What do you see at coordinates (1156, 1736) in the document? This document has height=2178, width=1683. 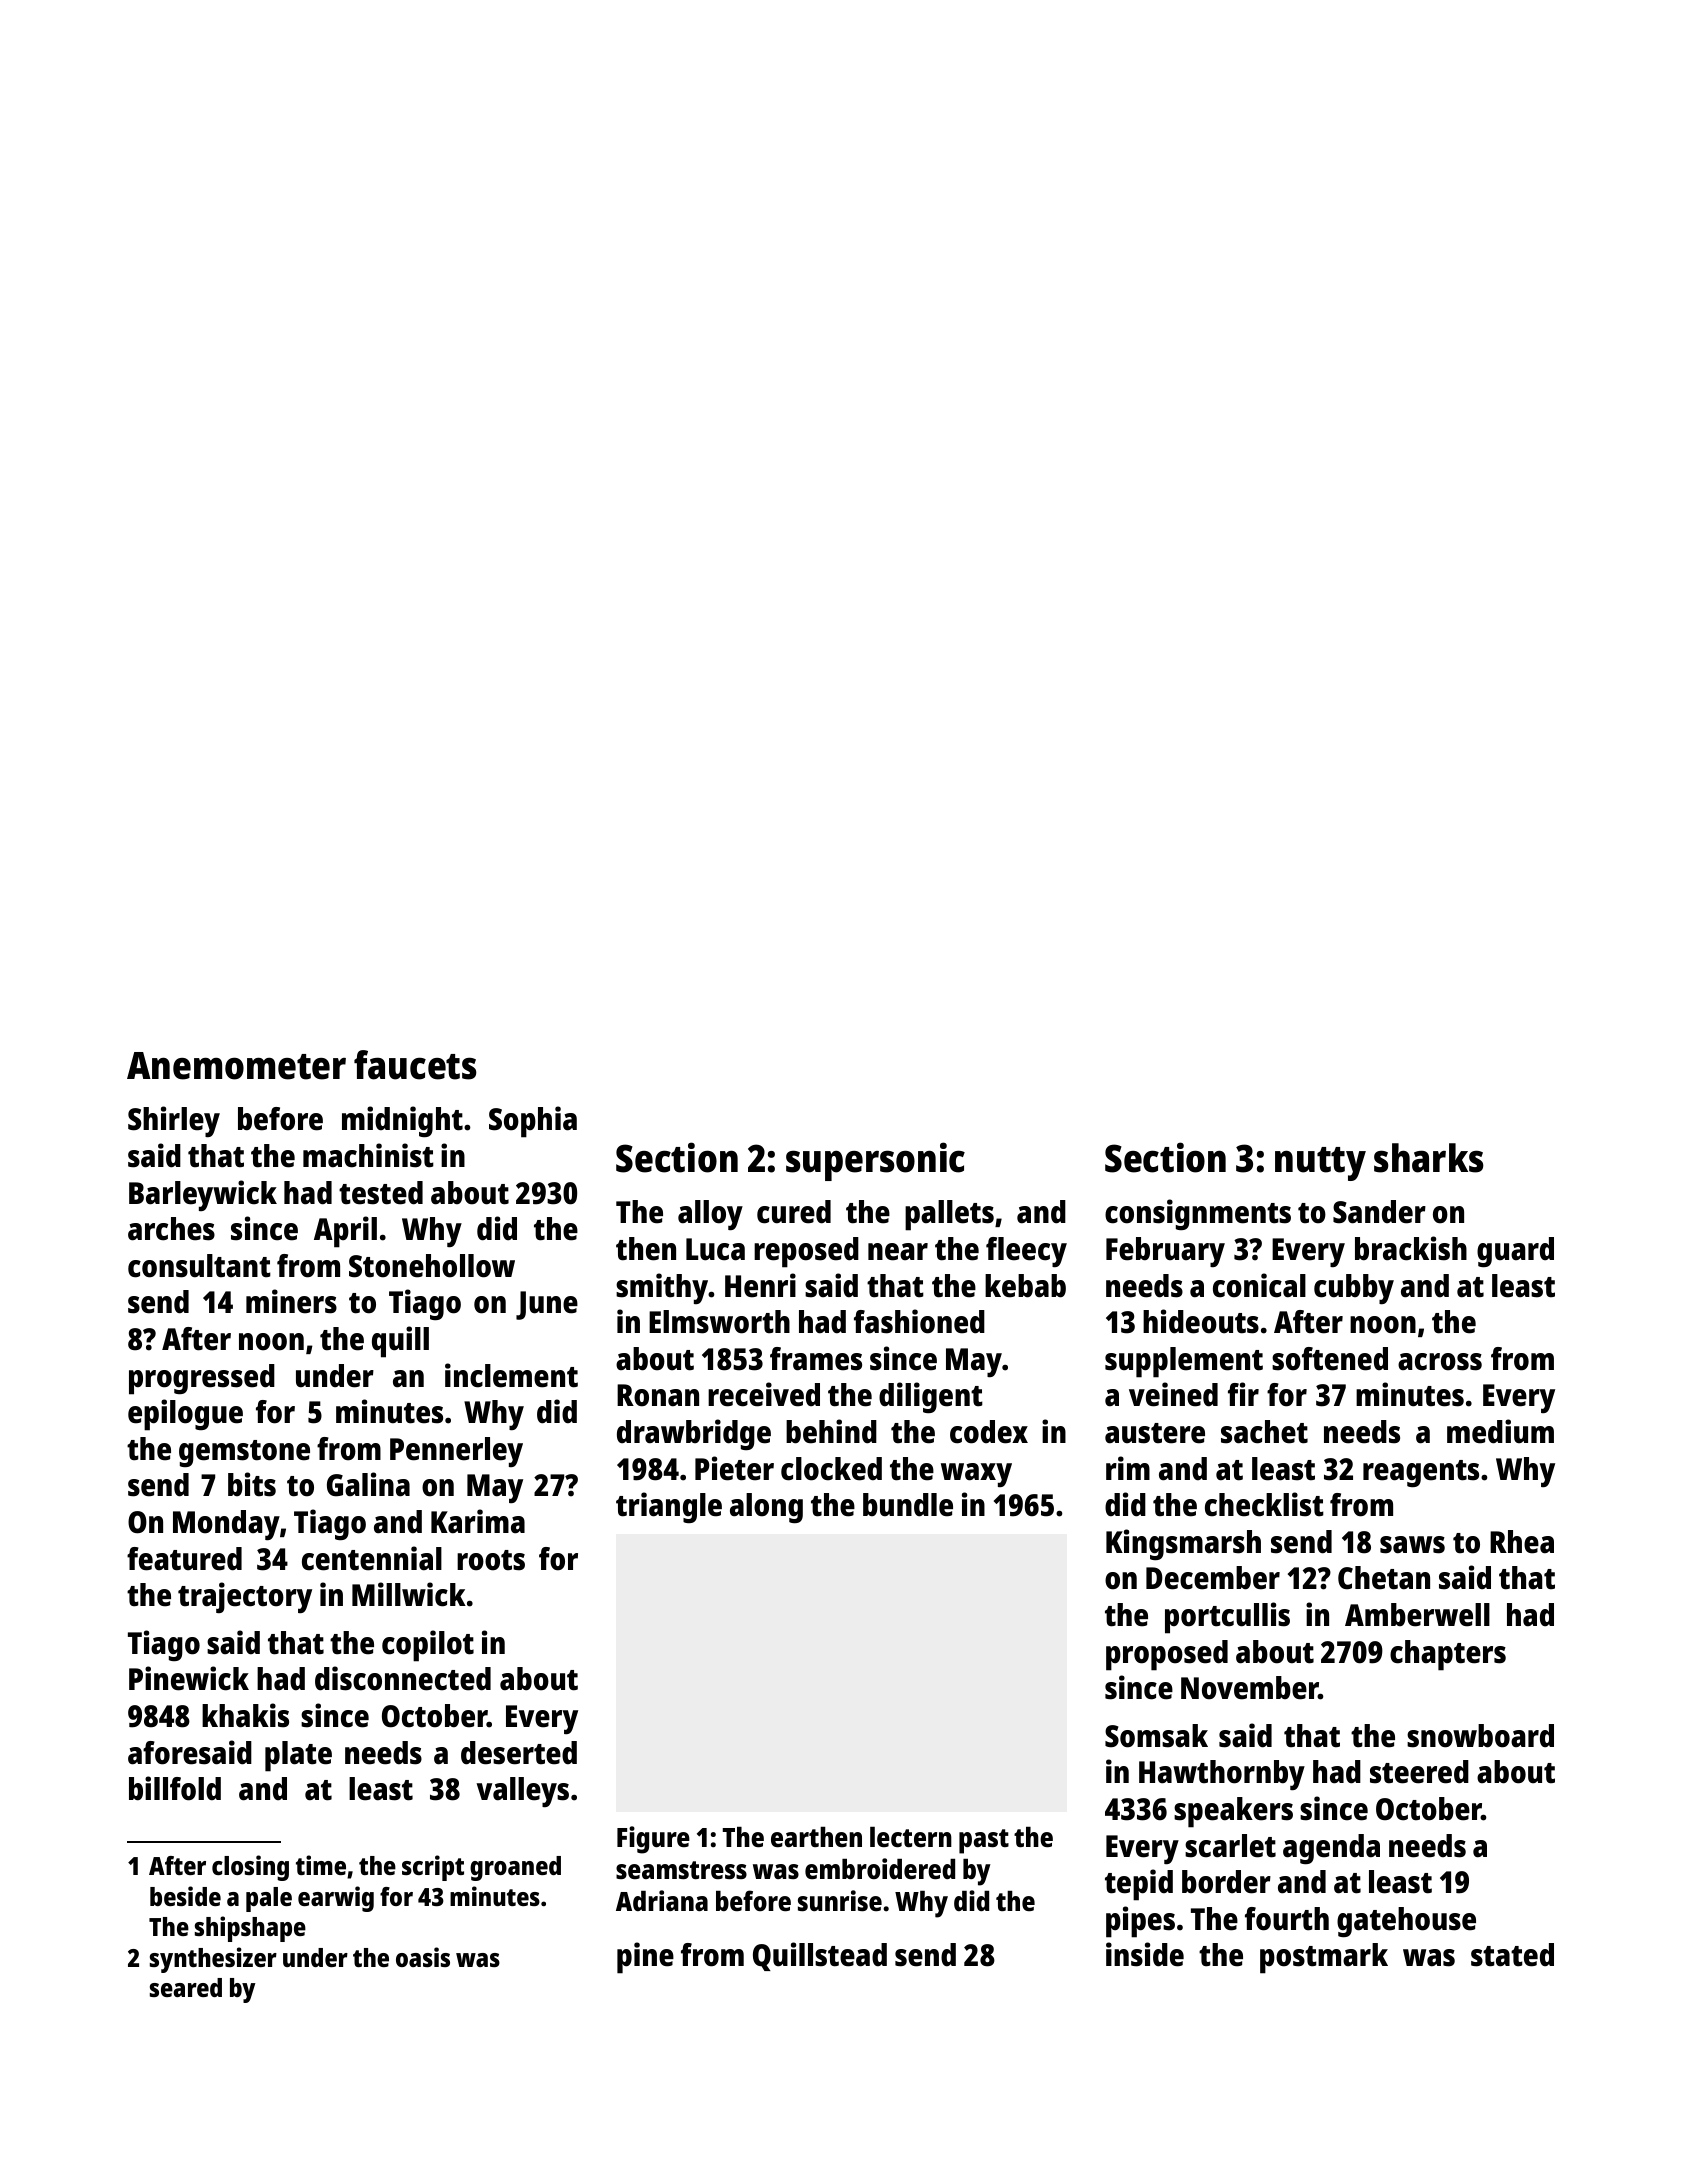 I see `Somsak` at bounding box center [1156, 1736].
